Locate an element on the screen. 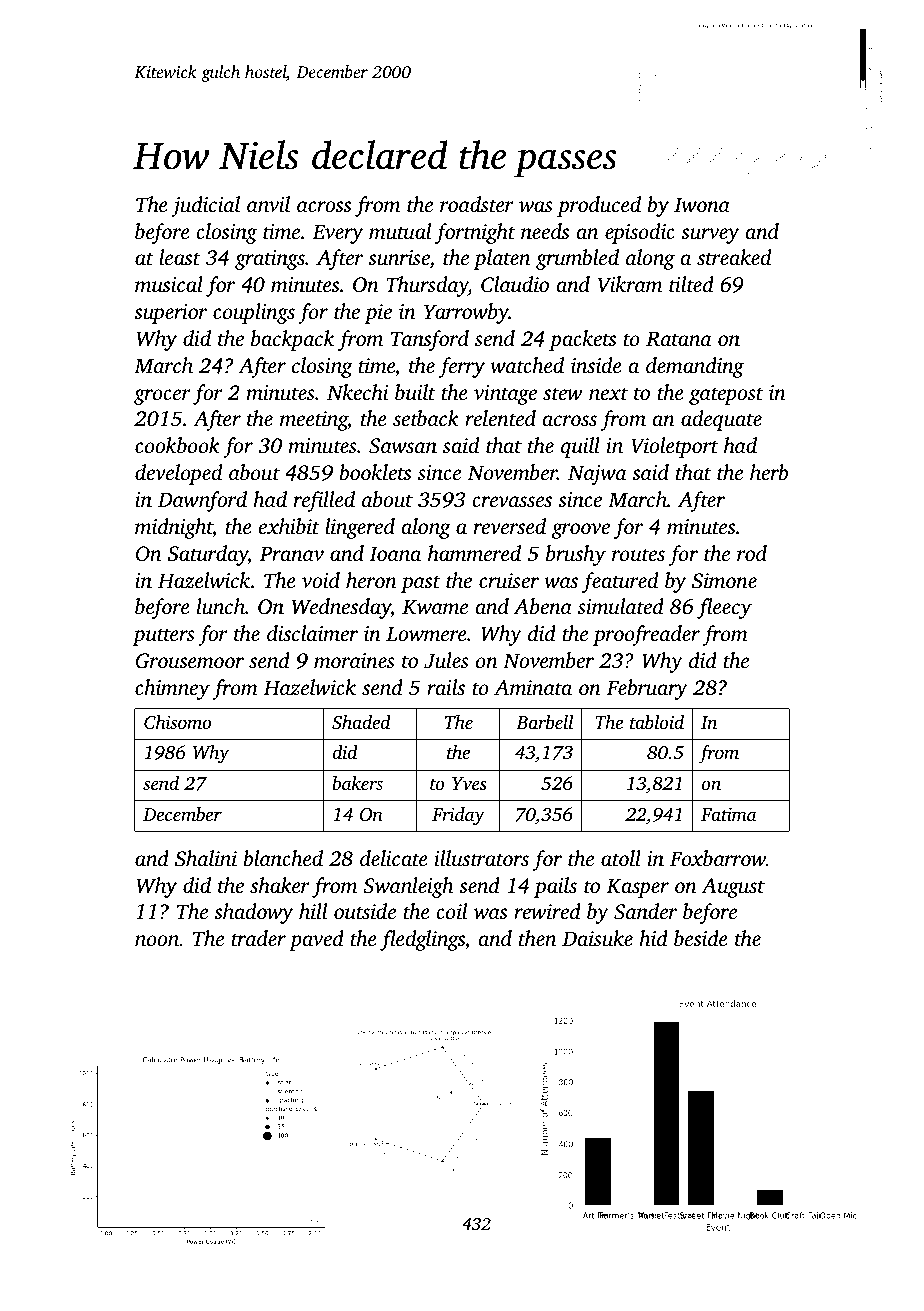 The width and height of the screenshot is (924, 1311). roadster is located at coordinates (477, 204).
